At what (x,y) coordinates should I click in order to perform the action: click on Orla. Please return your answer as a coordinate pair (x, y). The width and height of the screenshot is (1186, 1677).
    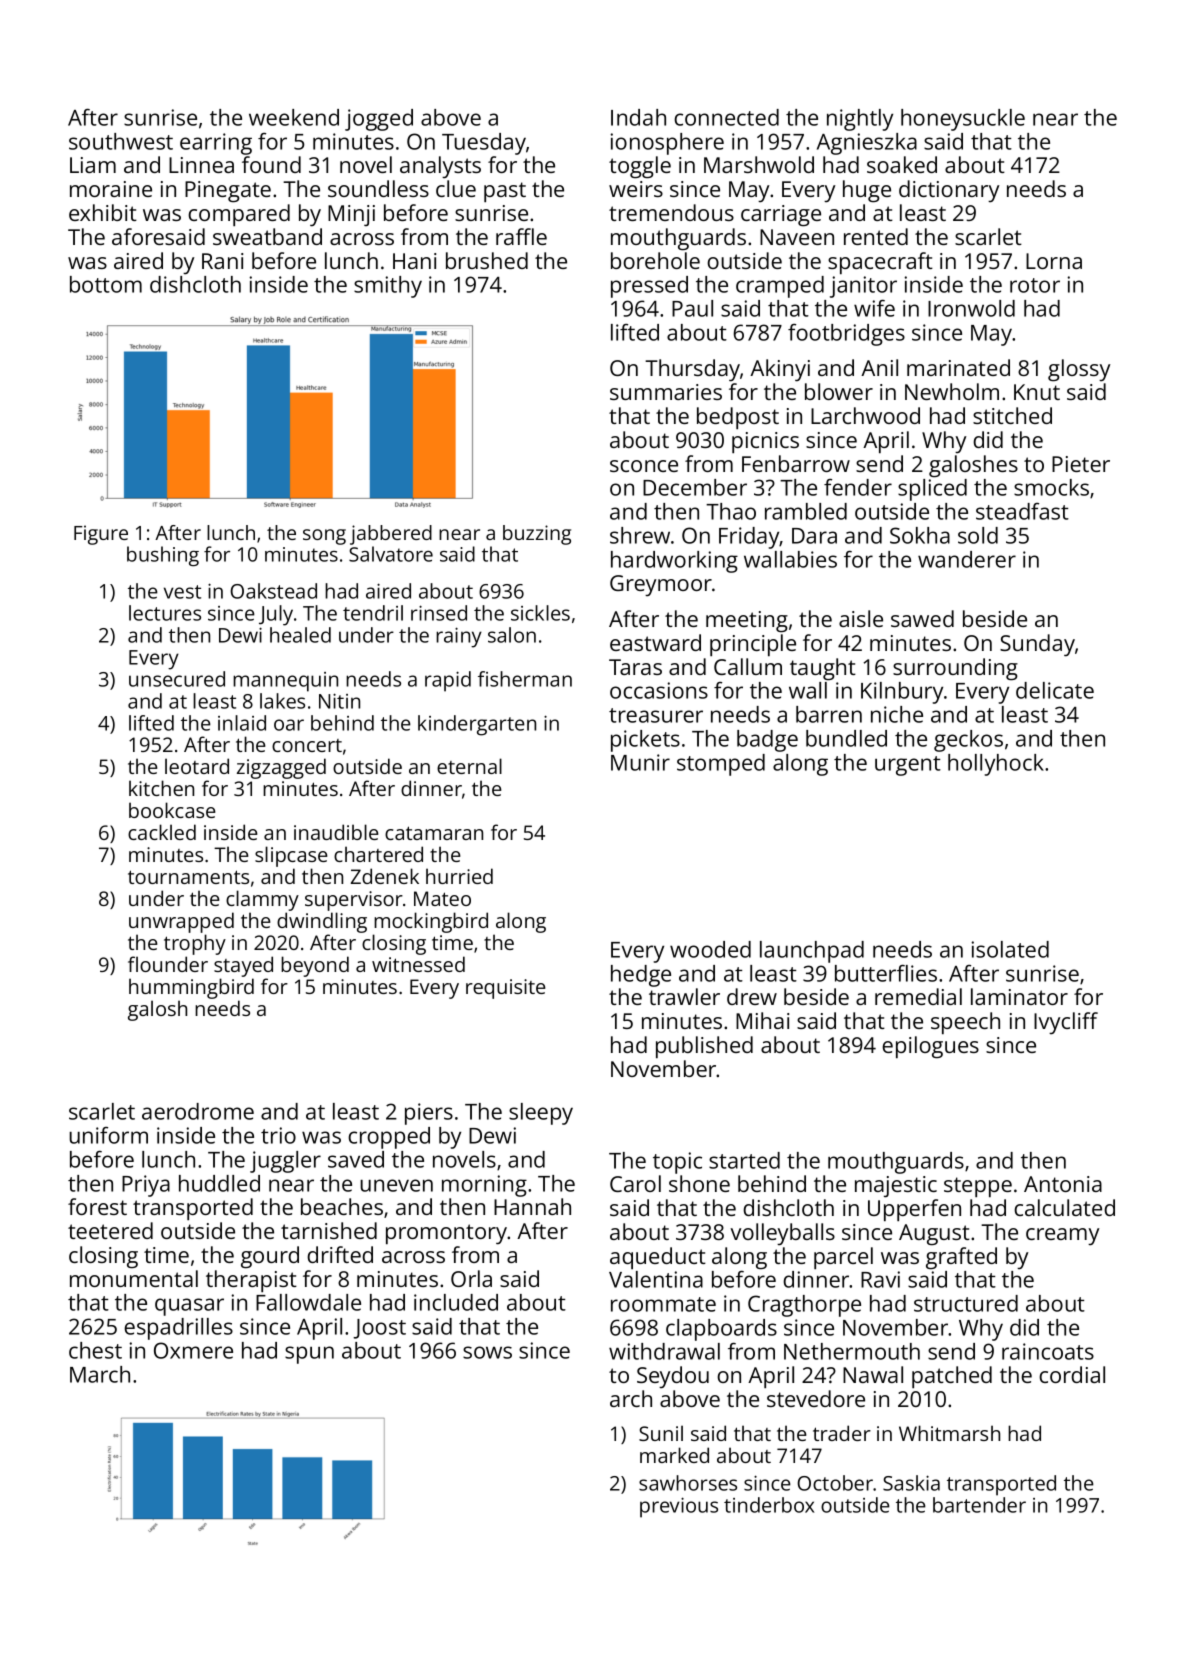
    Looking at the image, I should click on (471, 1278).
